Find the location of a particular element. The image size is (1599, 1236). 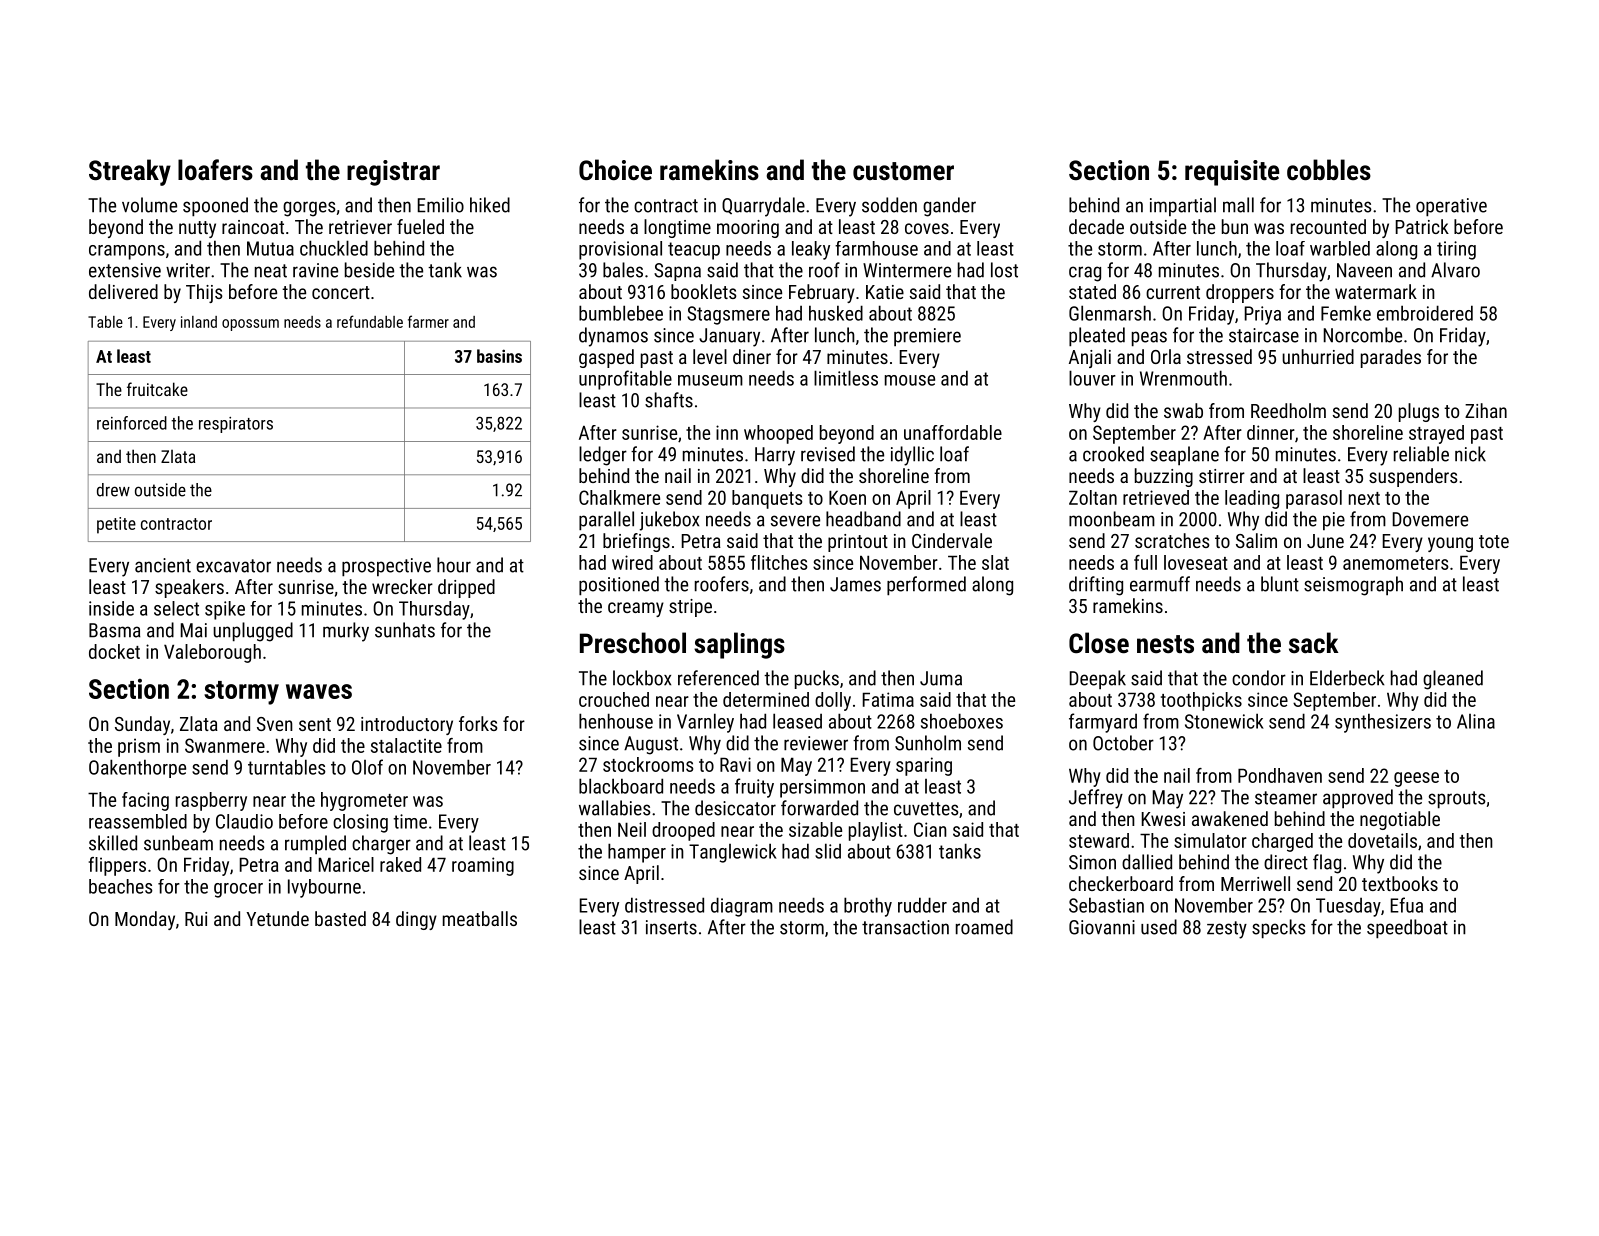

dingy is located at coordinates (416, 920).
